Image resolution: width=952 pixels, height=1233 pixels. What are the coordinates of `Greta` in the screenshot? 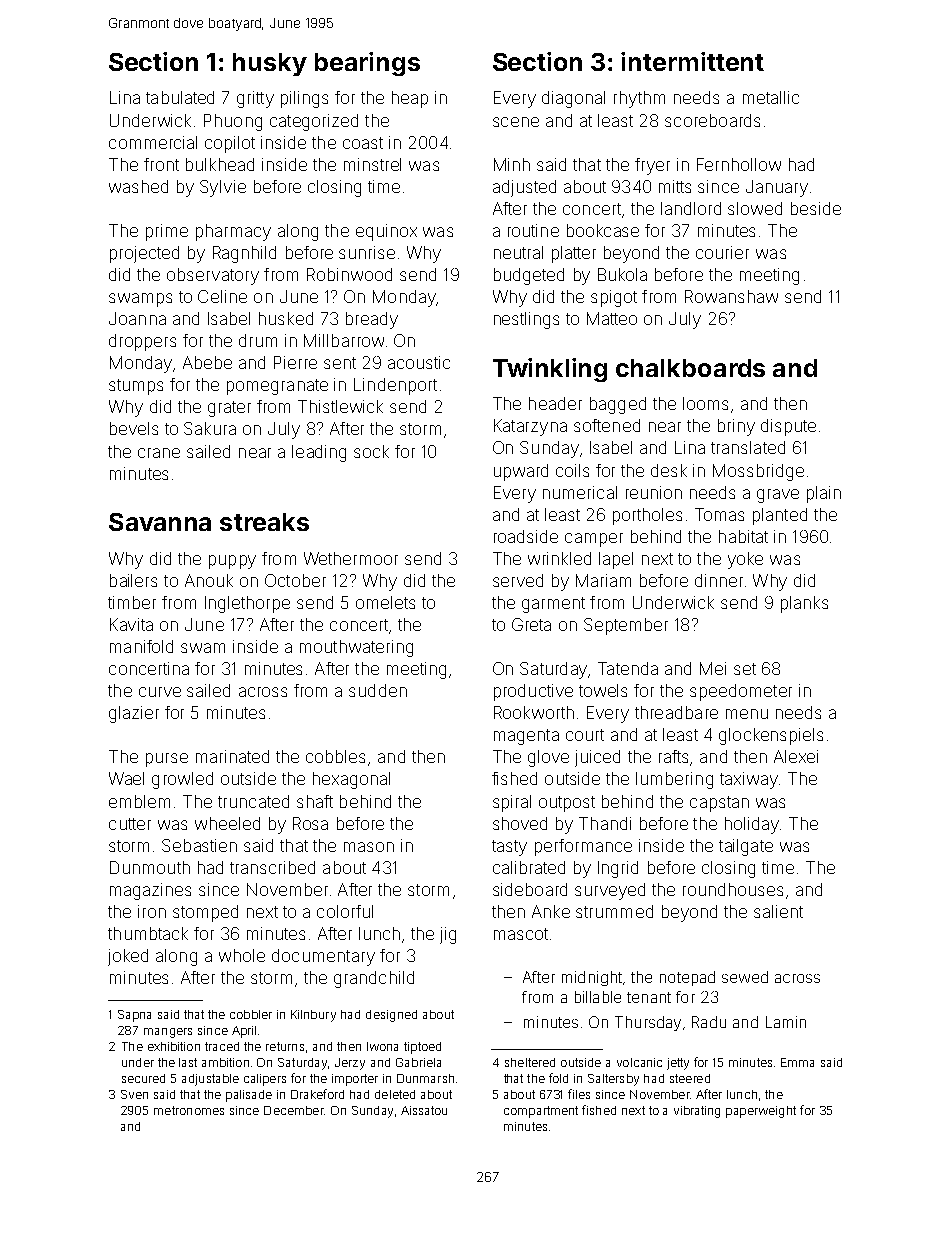 It's located at (531, 624).
